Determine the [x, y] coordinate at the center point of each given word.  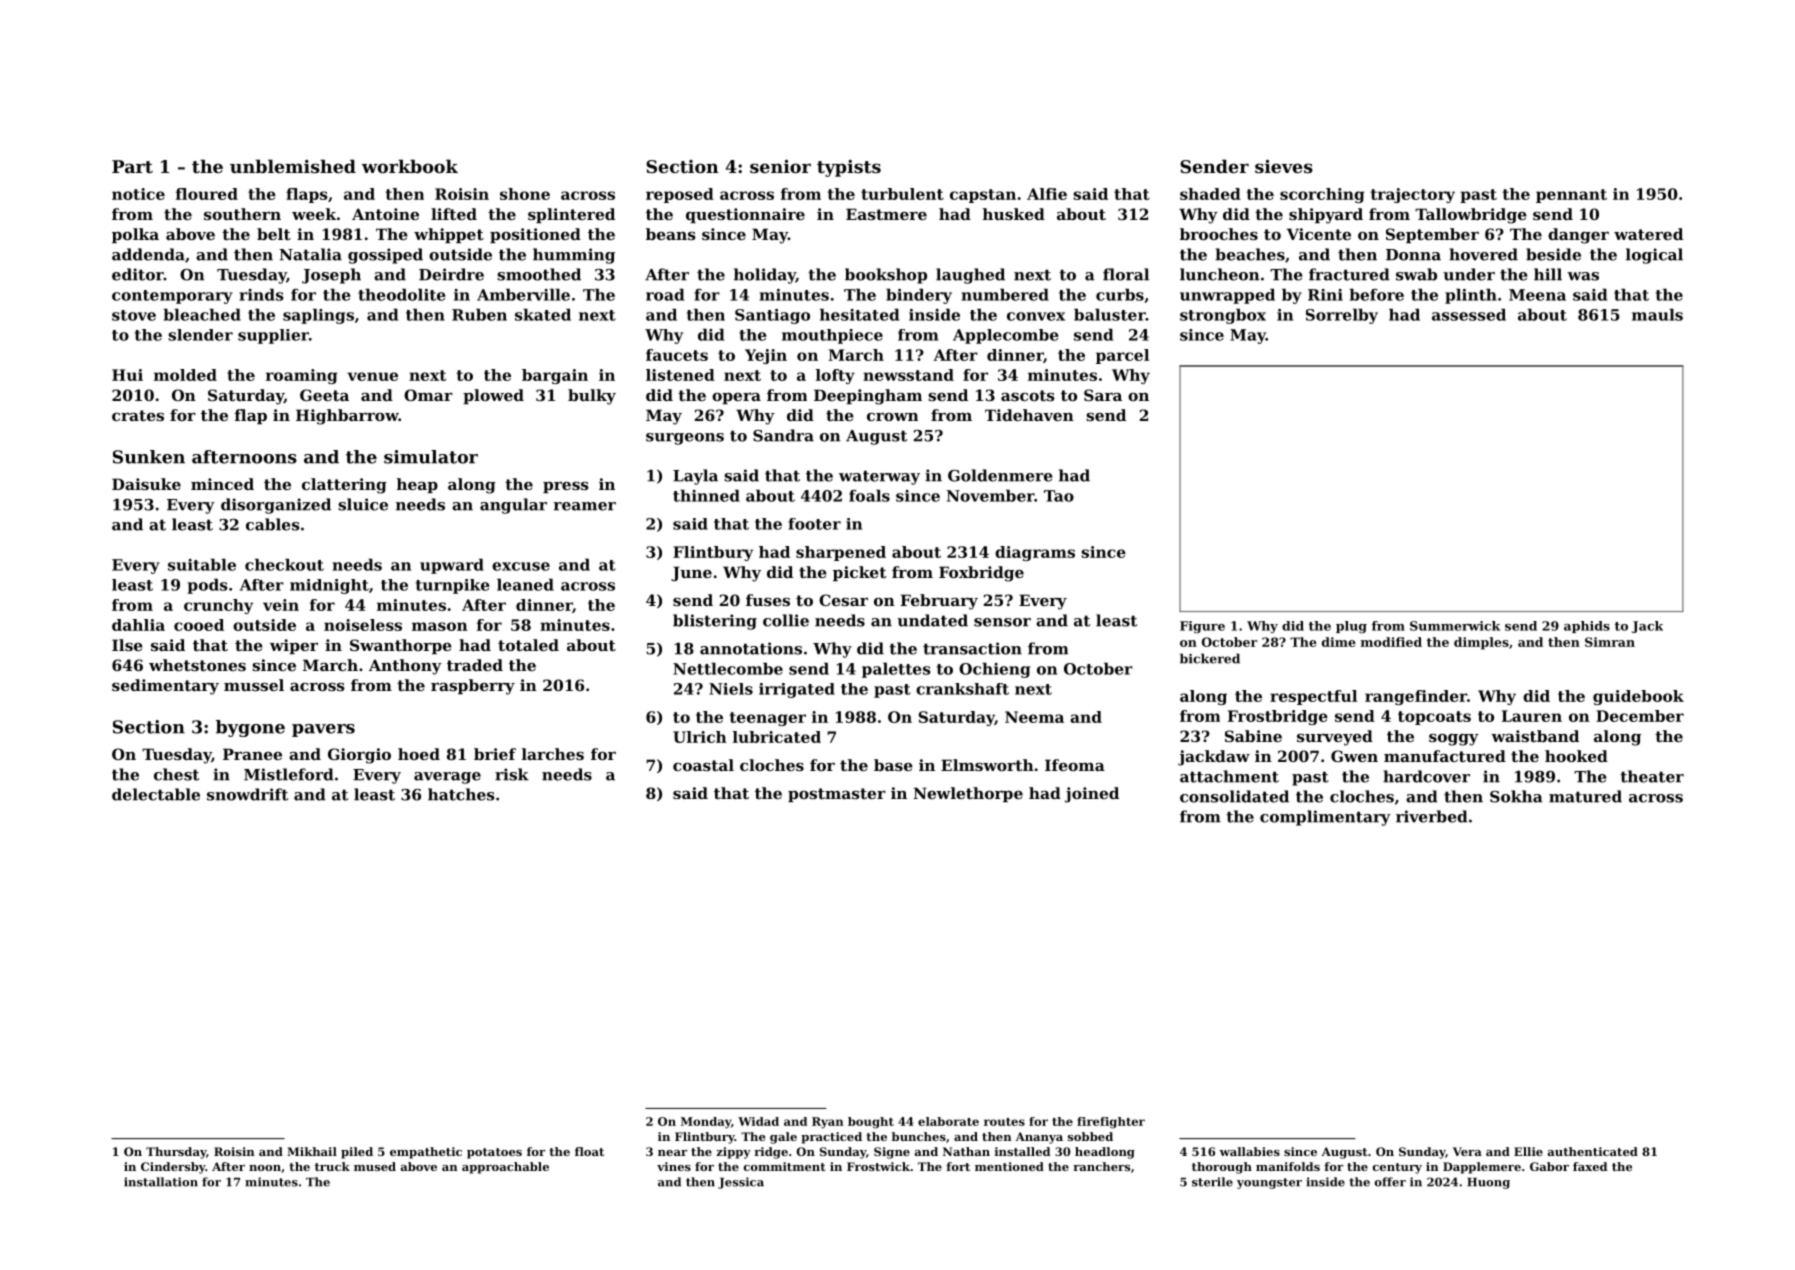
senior [780, 166]
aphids [1587, 627]
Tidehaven [1029, 415]
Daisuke [146, 484]
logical [1654, 256]
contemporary [172, 297]
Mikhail [312, 1151]
